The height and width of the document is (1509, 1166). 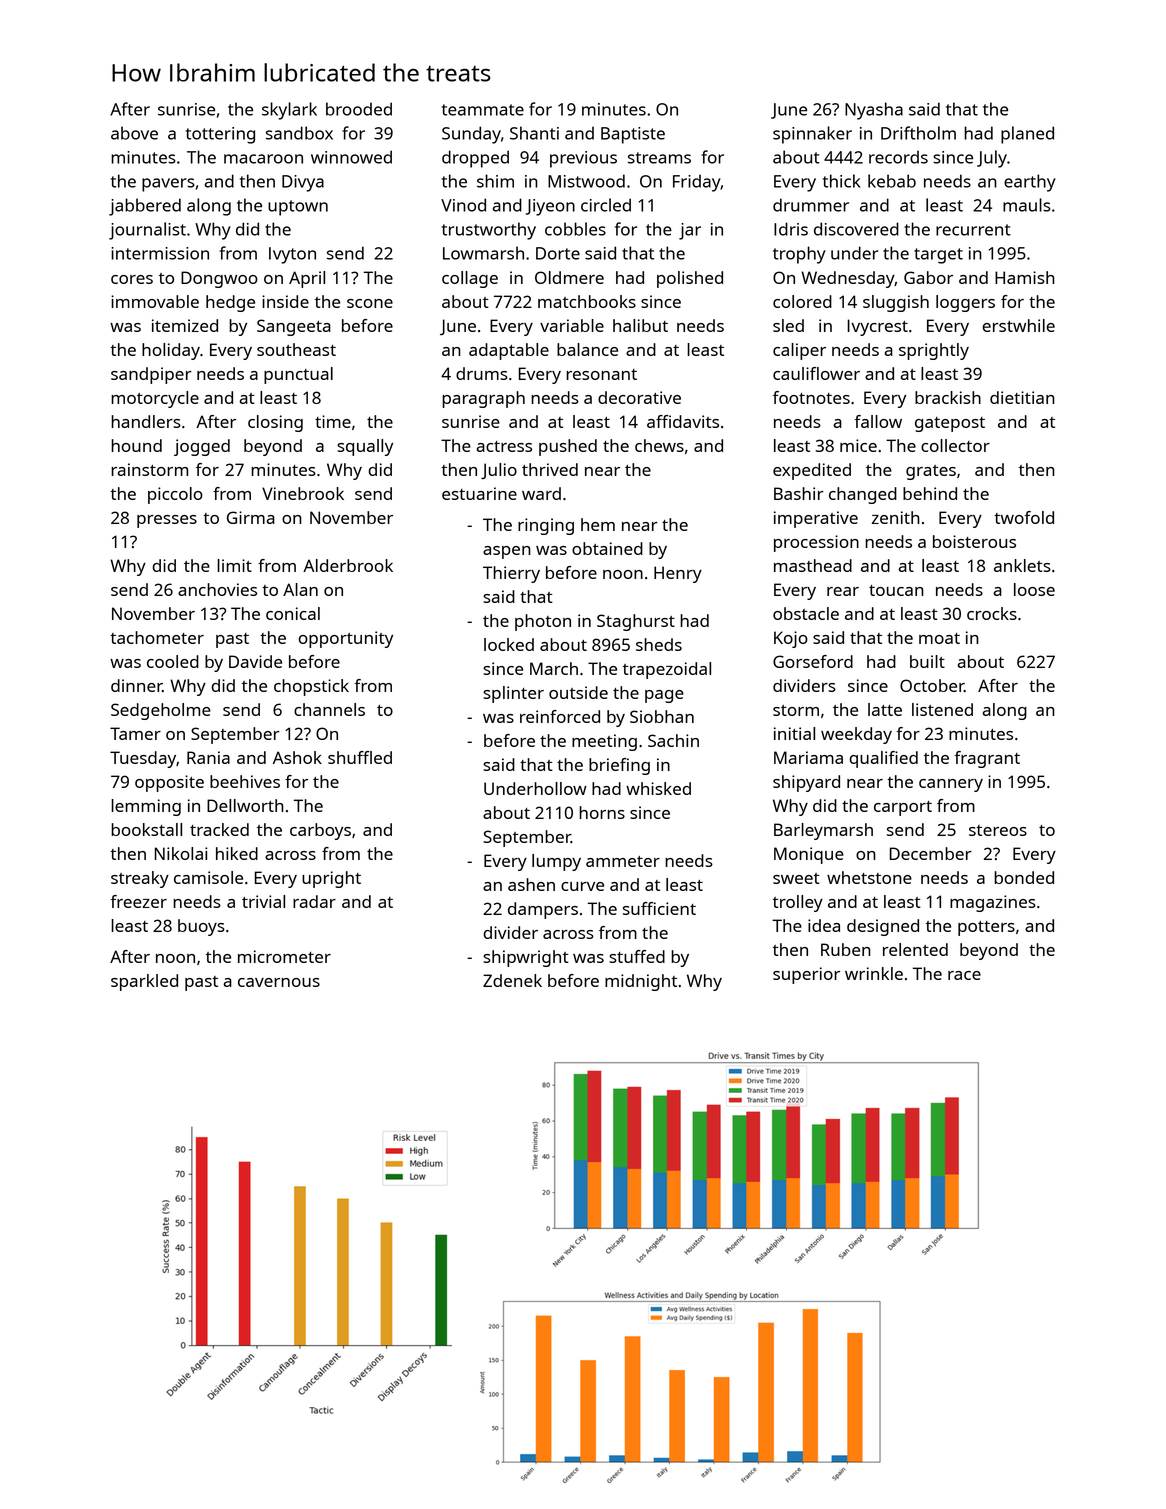 I want to click on designed, so click(x=883, y=927).
